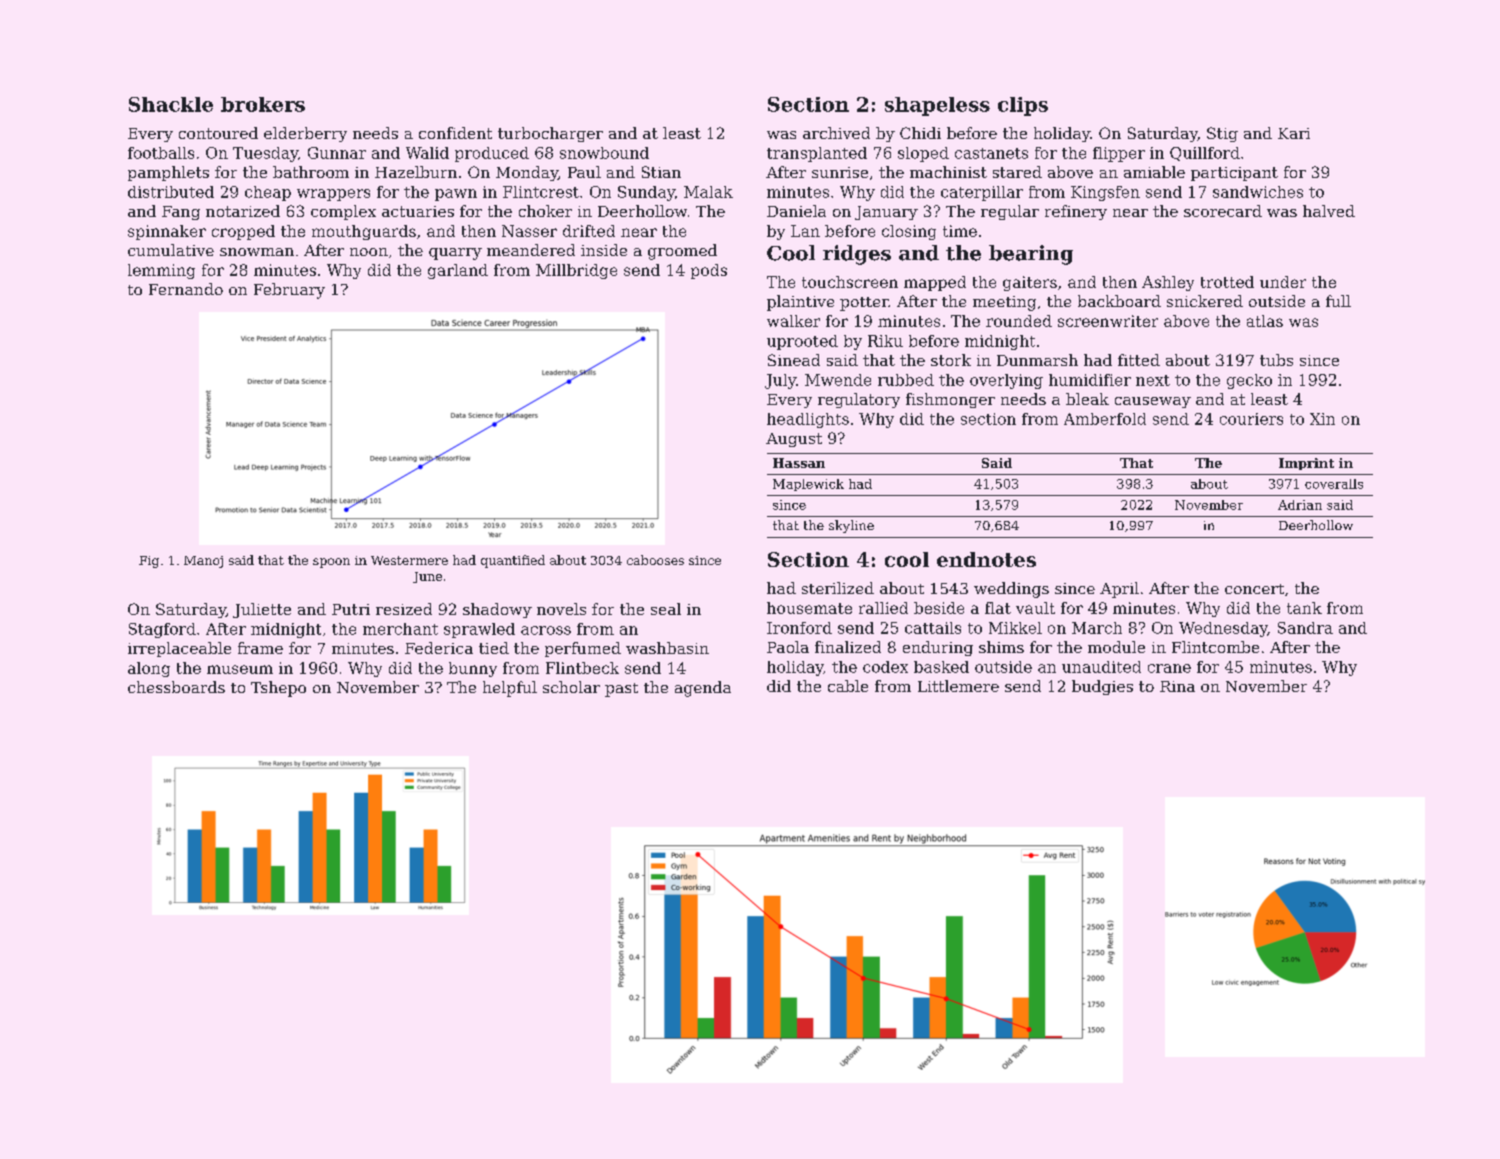 The height and width of the screenshot is (1159, 1500). Describe the element at coordinates (920, 133) in the screenshot. I see `Chidi` at that location.
